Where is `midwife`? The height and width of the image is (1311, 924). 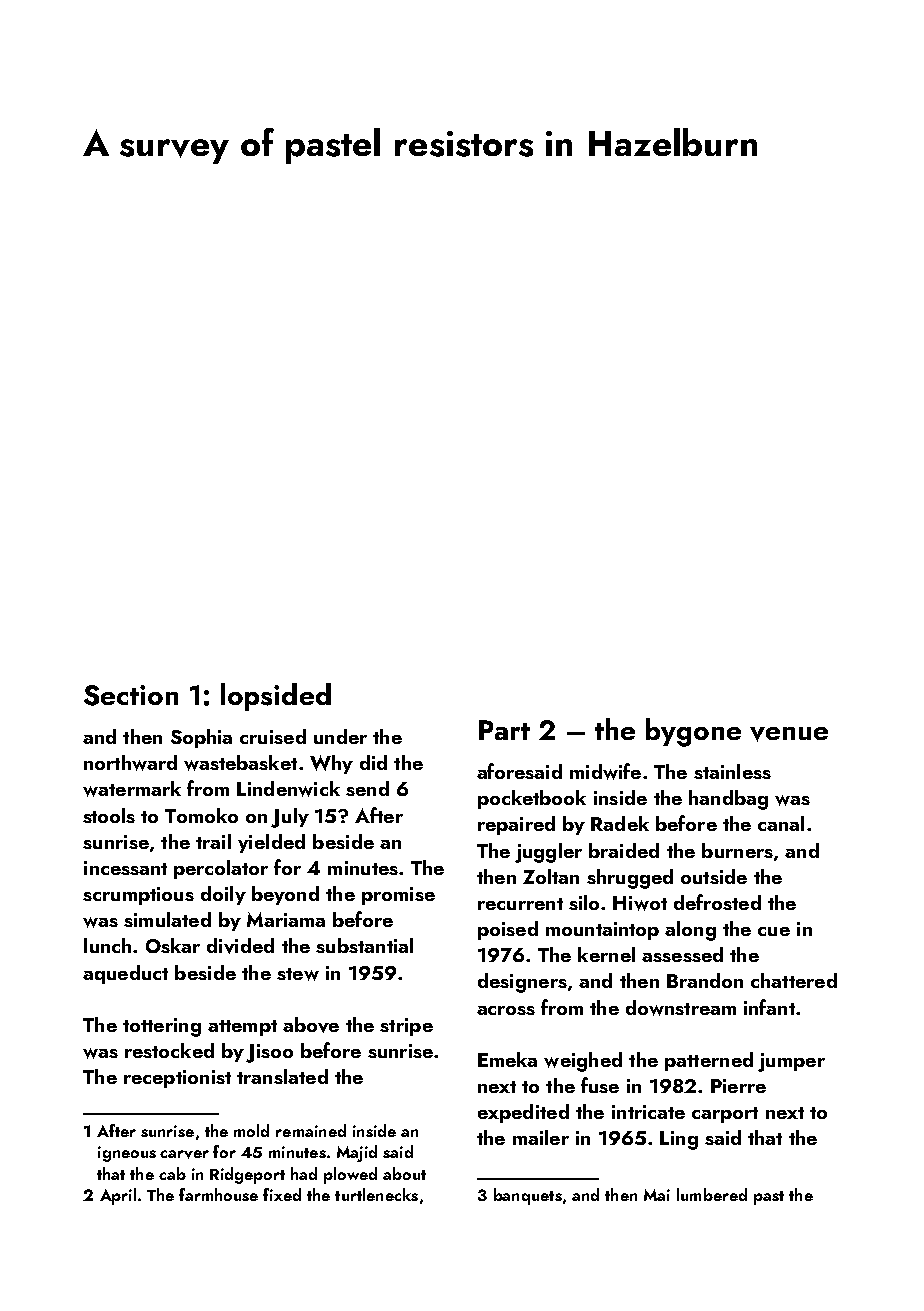 midwife is located at coordinates (605, 771).
